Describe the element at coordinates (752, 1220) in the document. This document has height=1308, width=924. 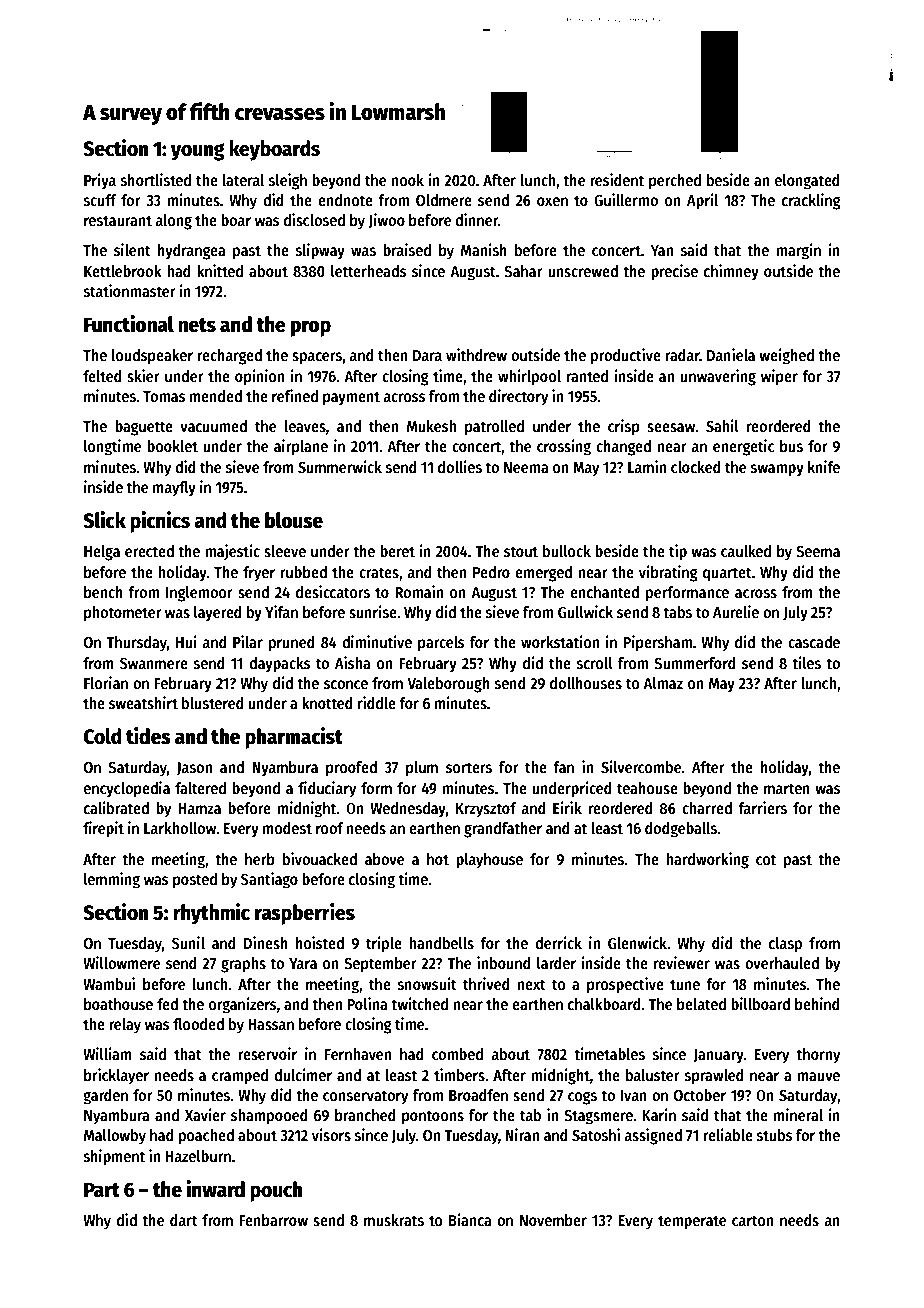
I see `carton` at that location.
